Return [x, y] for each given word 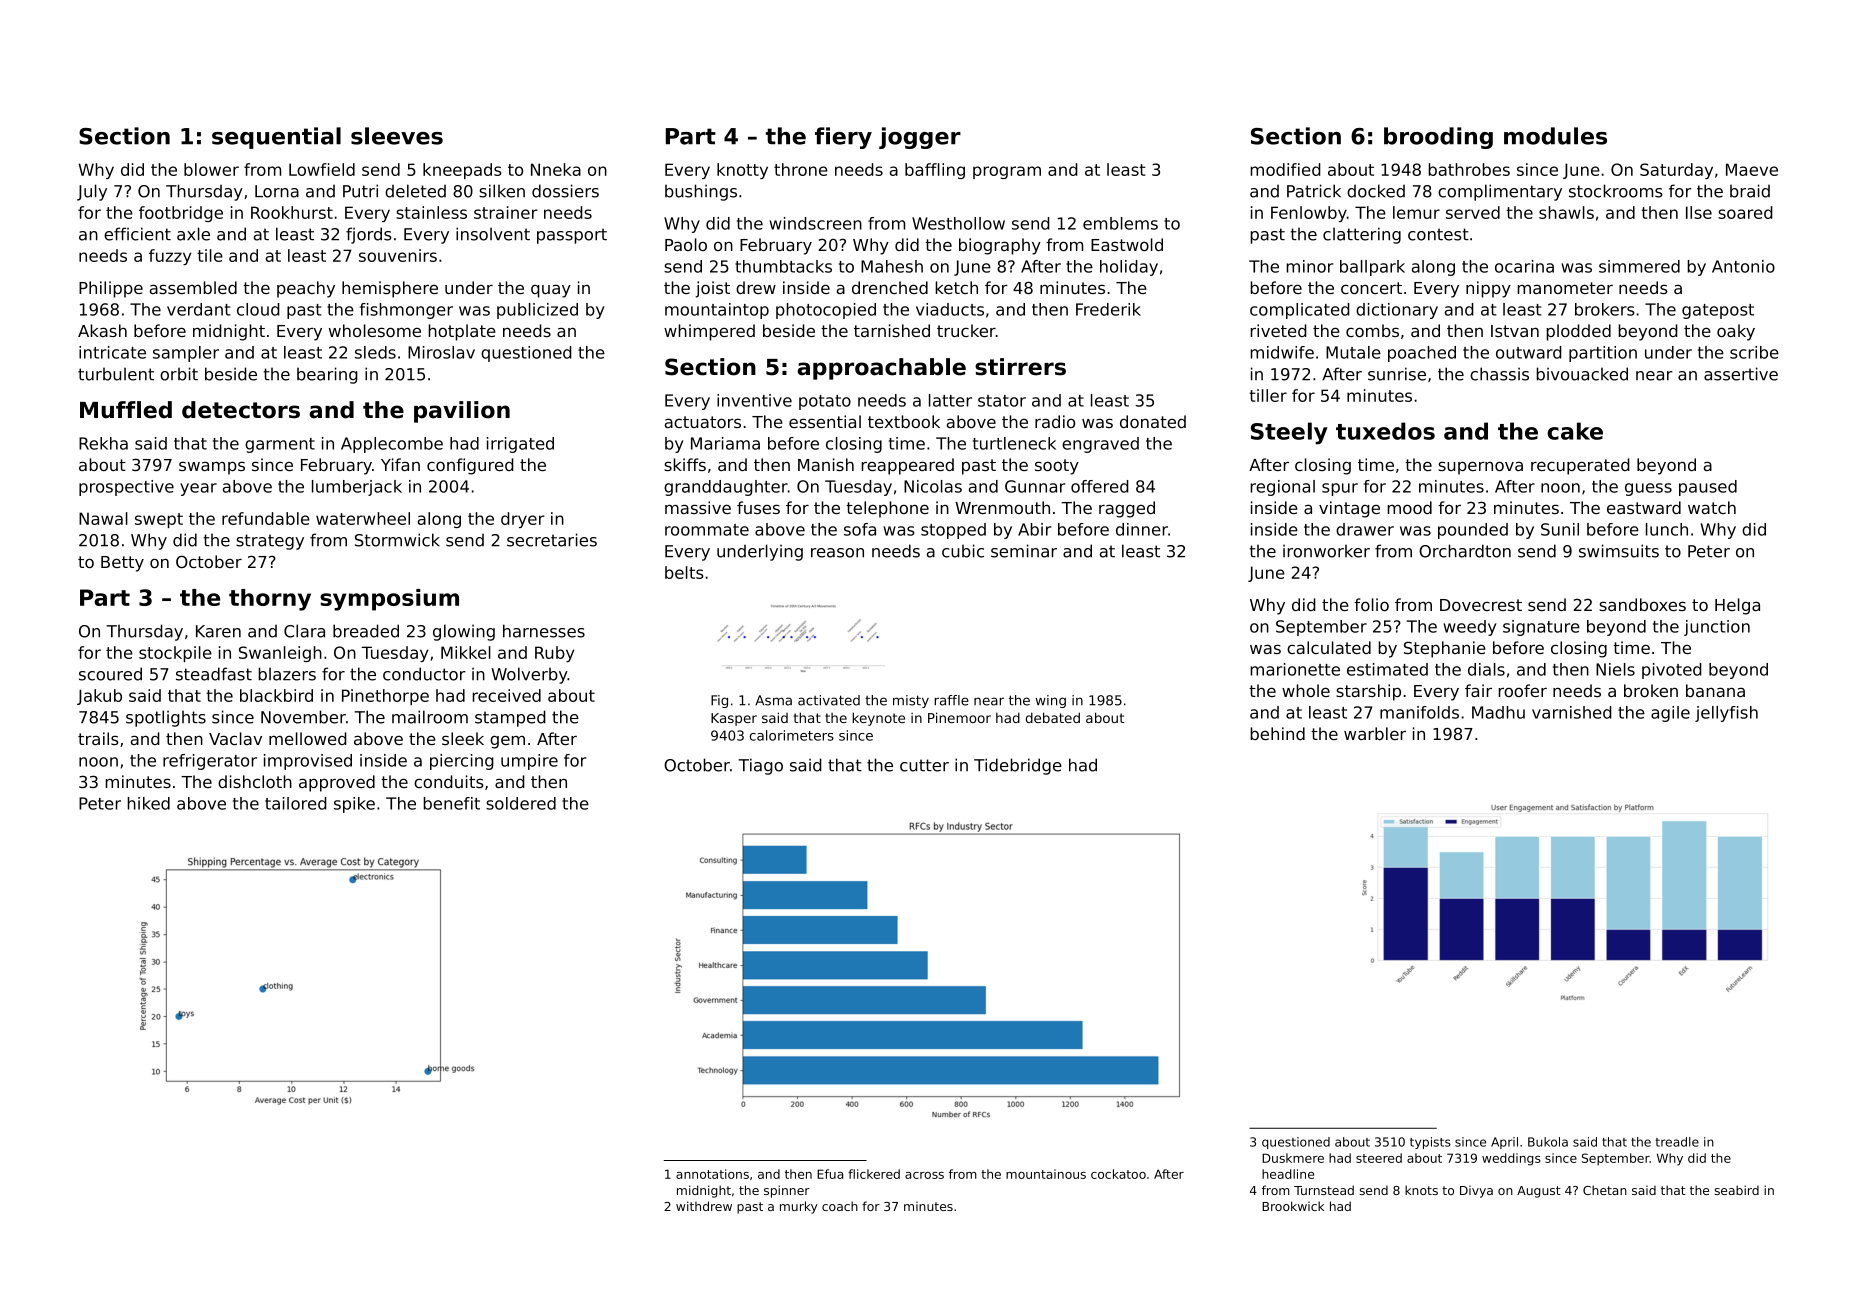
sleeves [397, 136]
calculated [1329, 647]
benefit [452, 803]
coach [840, 1206]
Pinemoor [959, 717]
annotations [712, 1174]
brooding [1438, 138]
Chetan [1605, 1190]
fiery [843, 138]
